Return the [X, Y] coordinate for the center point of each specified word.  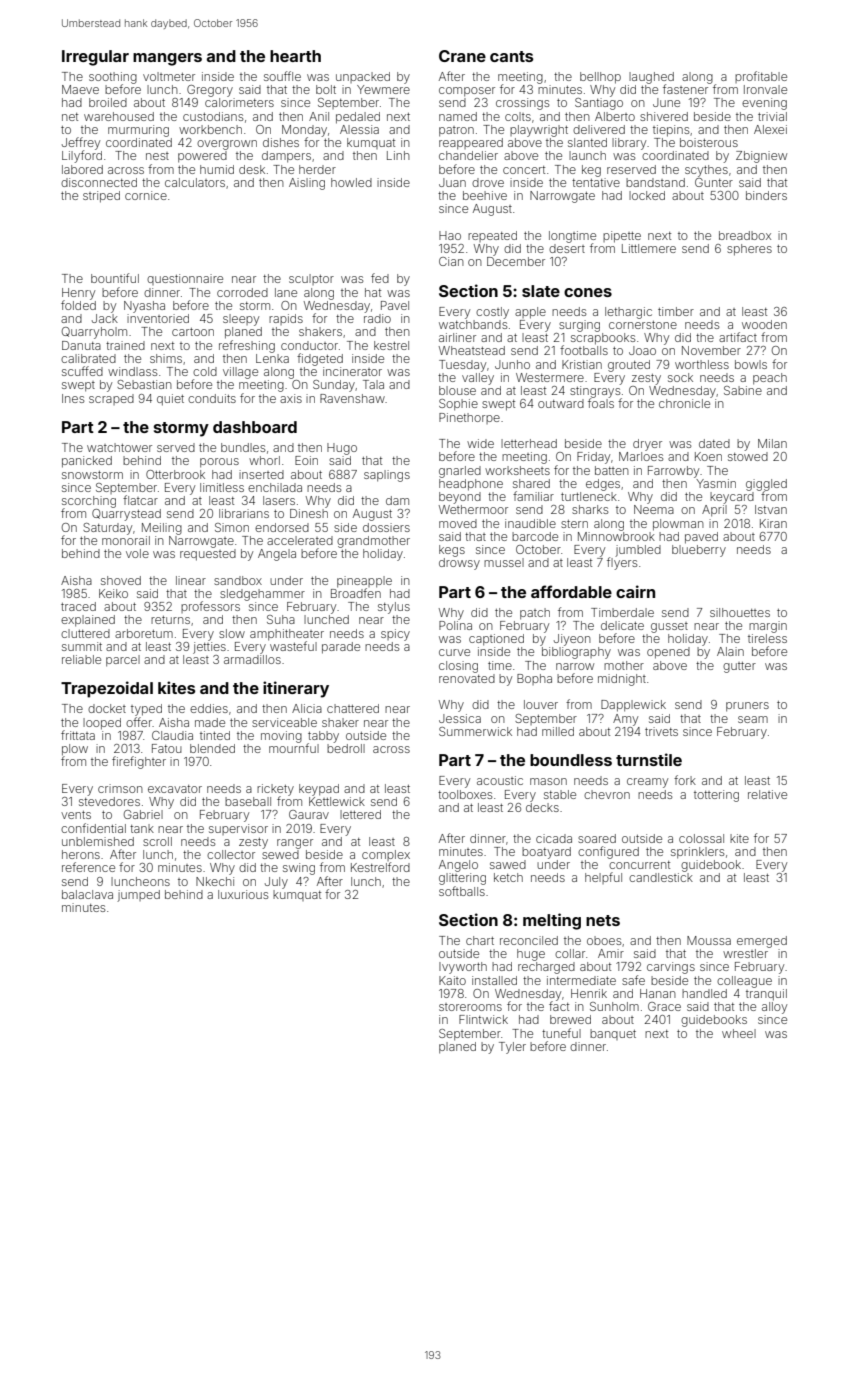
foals [601, 403]
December [516, 261]
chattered [353, 708]
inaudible [530, 523]
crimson [120, 788]
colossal [701, 838]
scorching [89, 502]
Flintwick [483, 1019]
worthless [702, 364]
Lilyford [82, 156]
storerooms [470, 1007]
